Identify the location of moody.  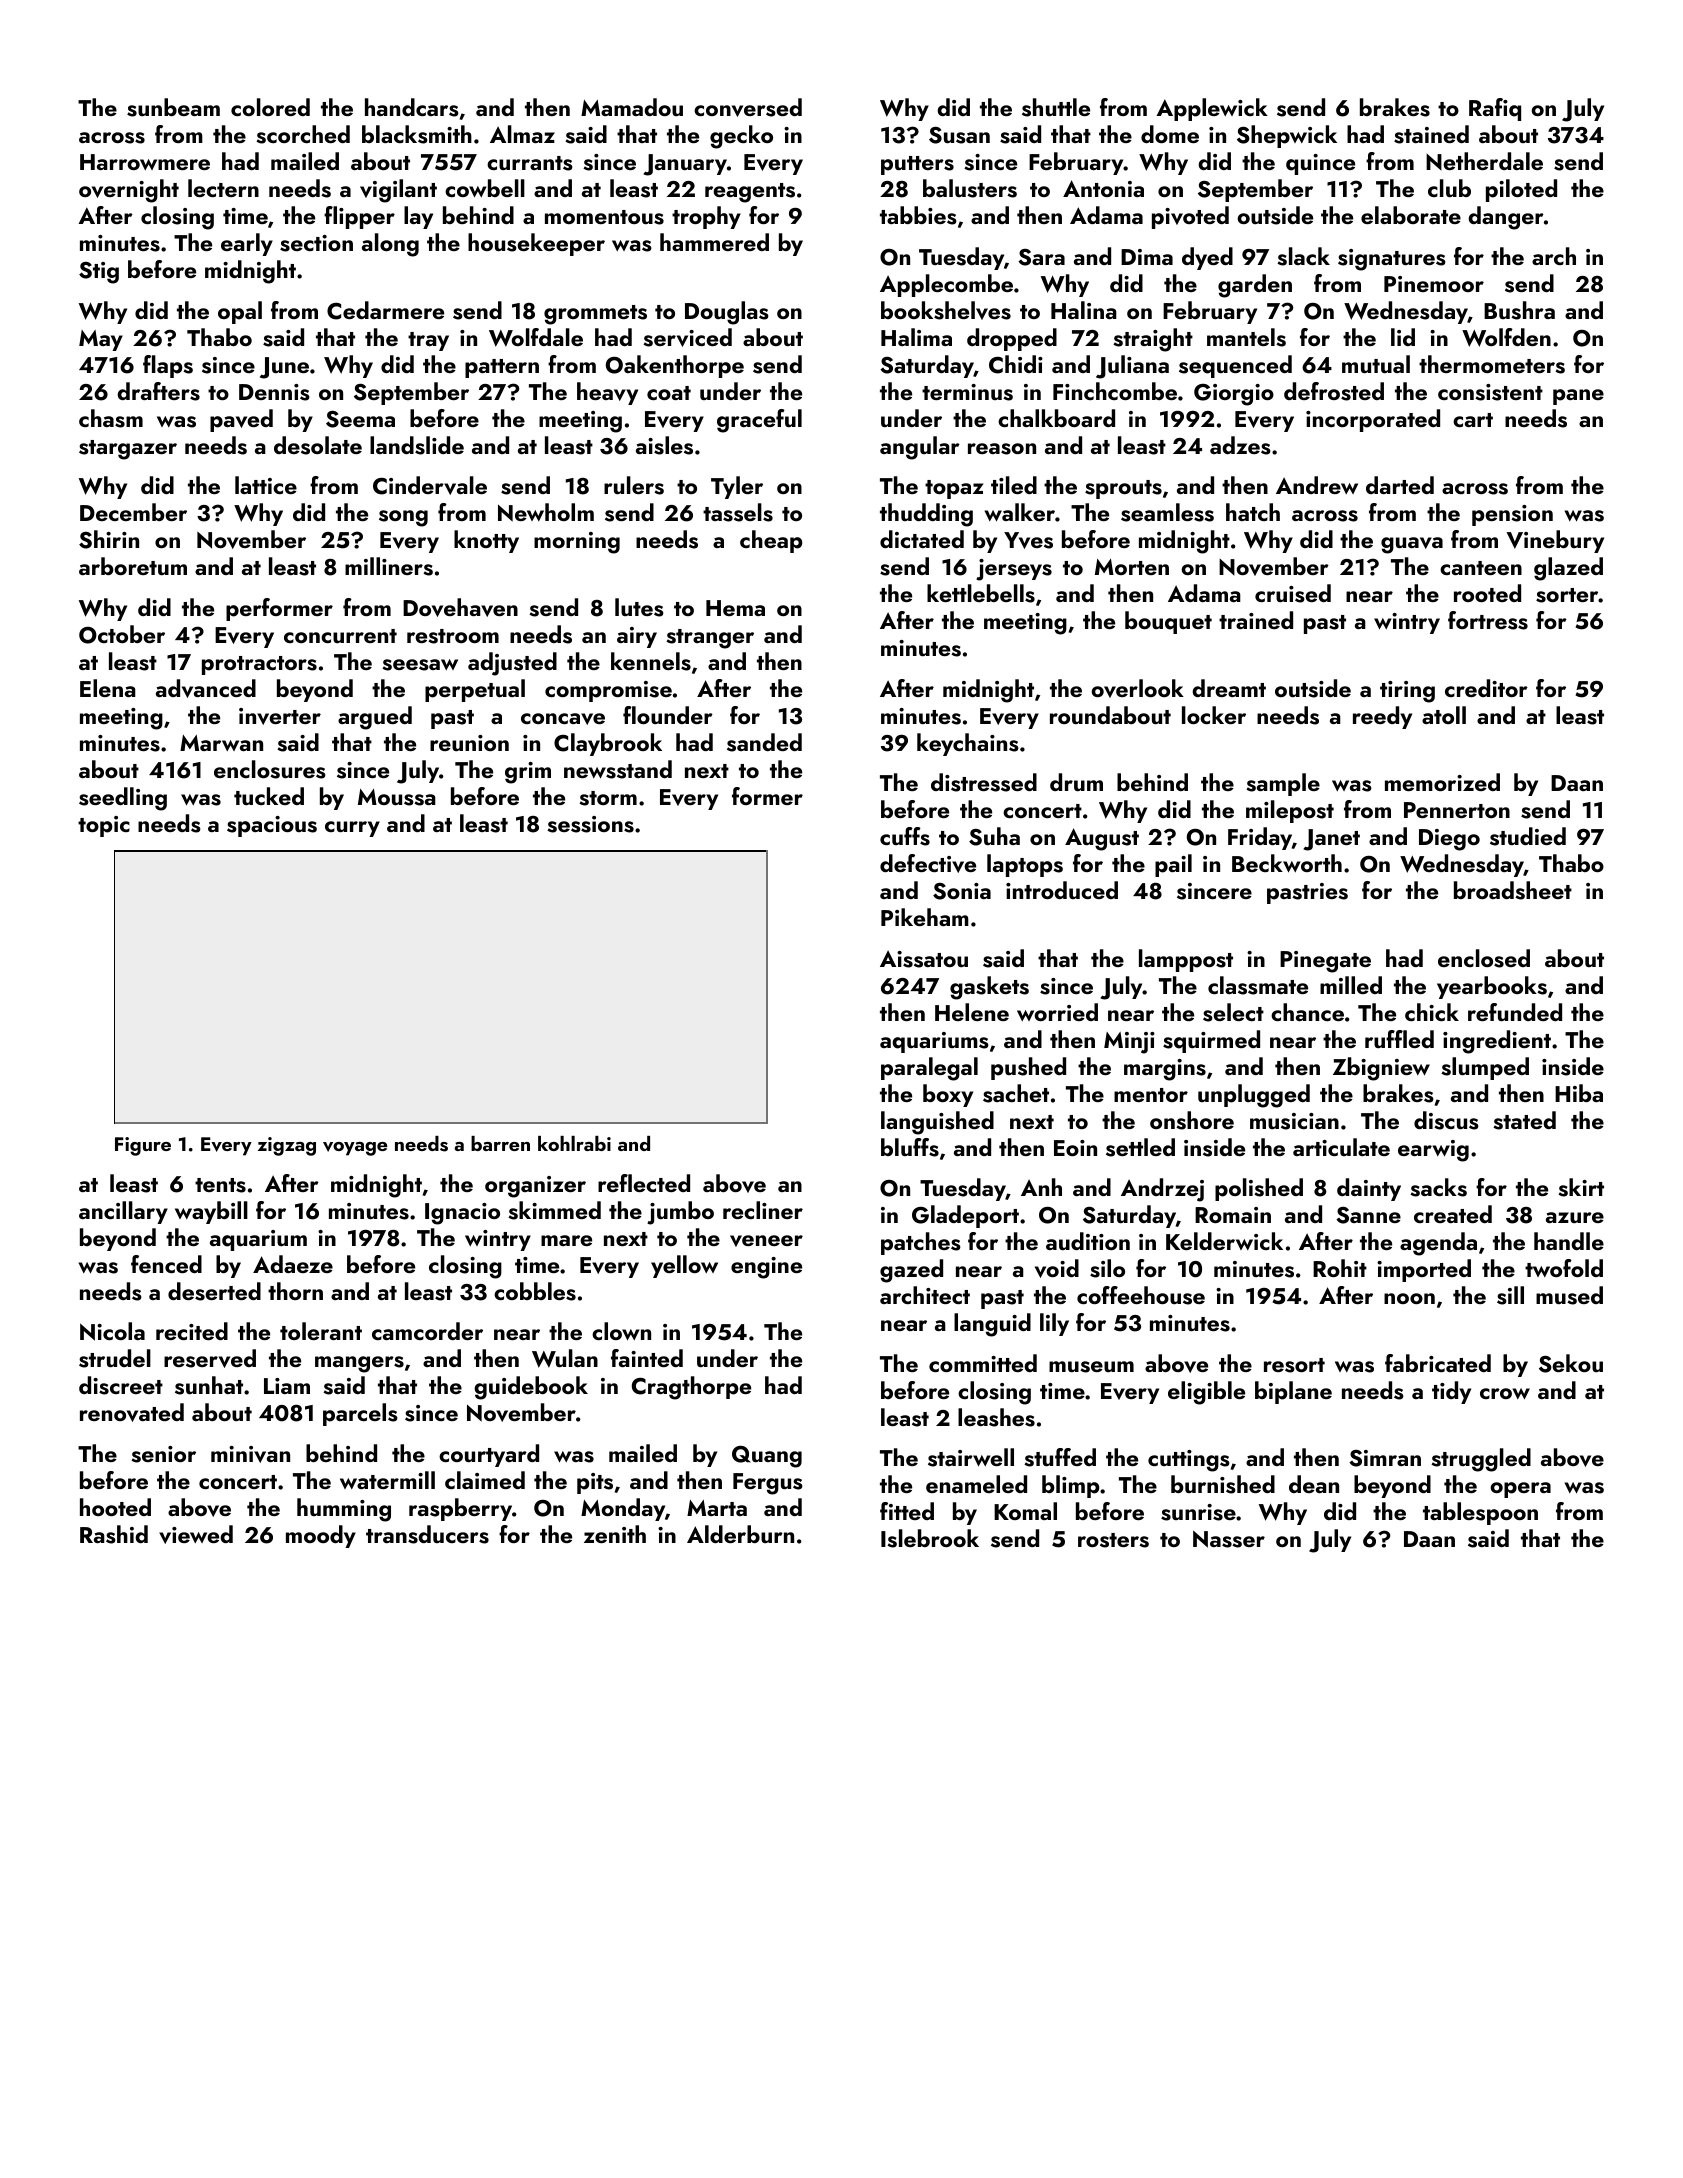
(321, 1536).
